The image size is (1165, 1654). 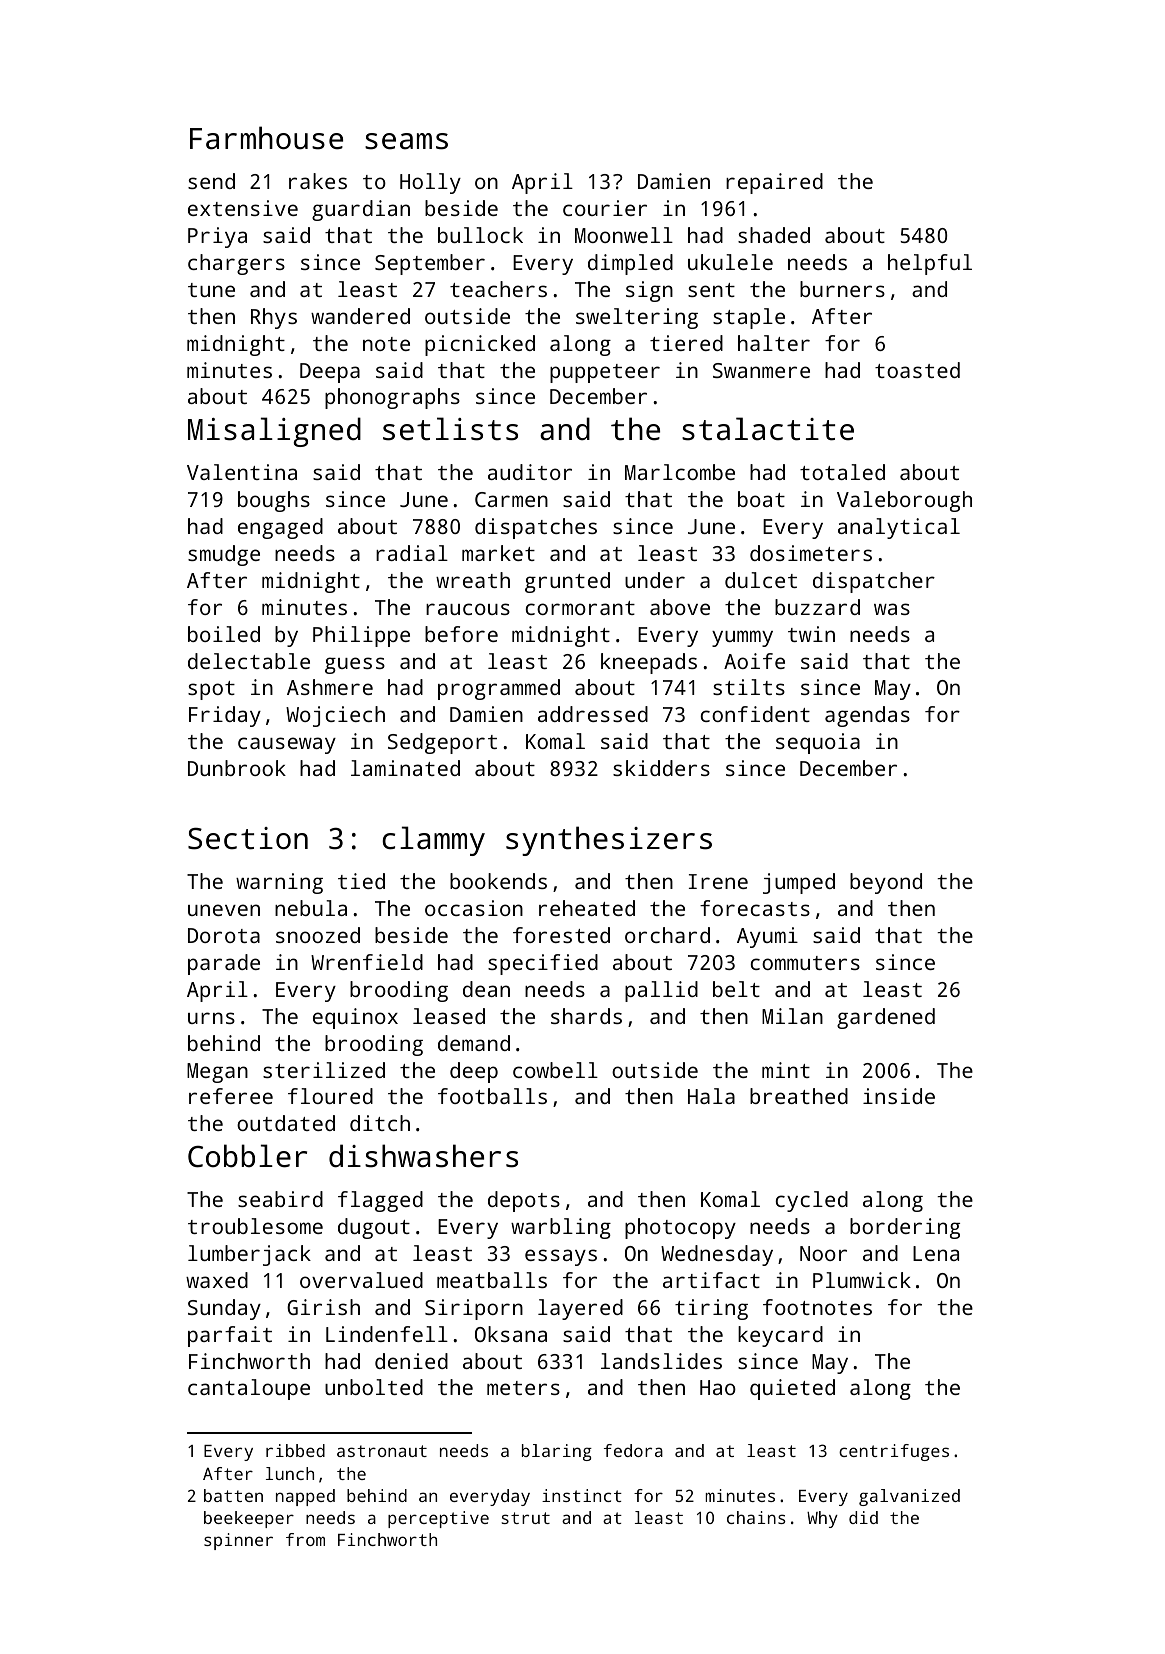 I want to click on Sedgeport, so click(x=442, y=743).
